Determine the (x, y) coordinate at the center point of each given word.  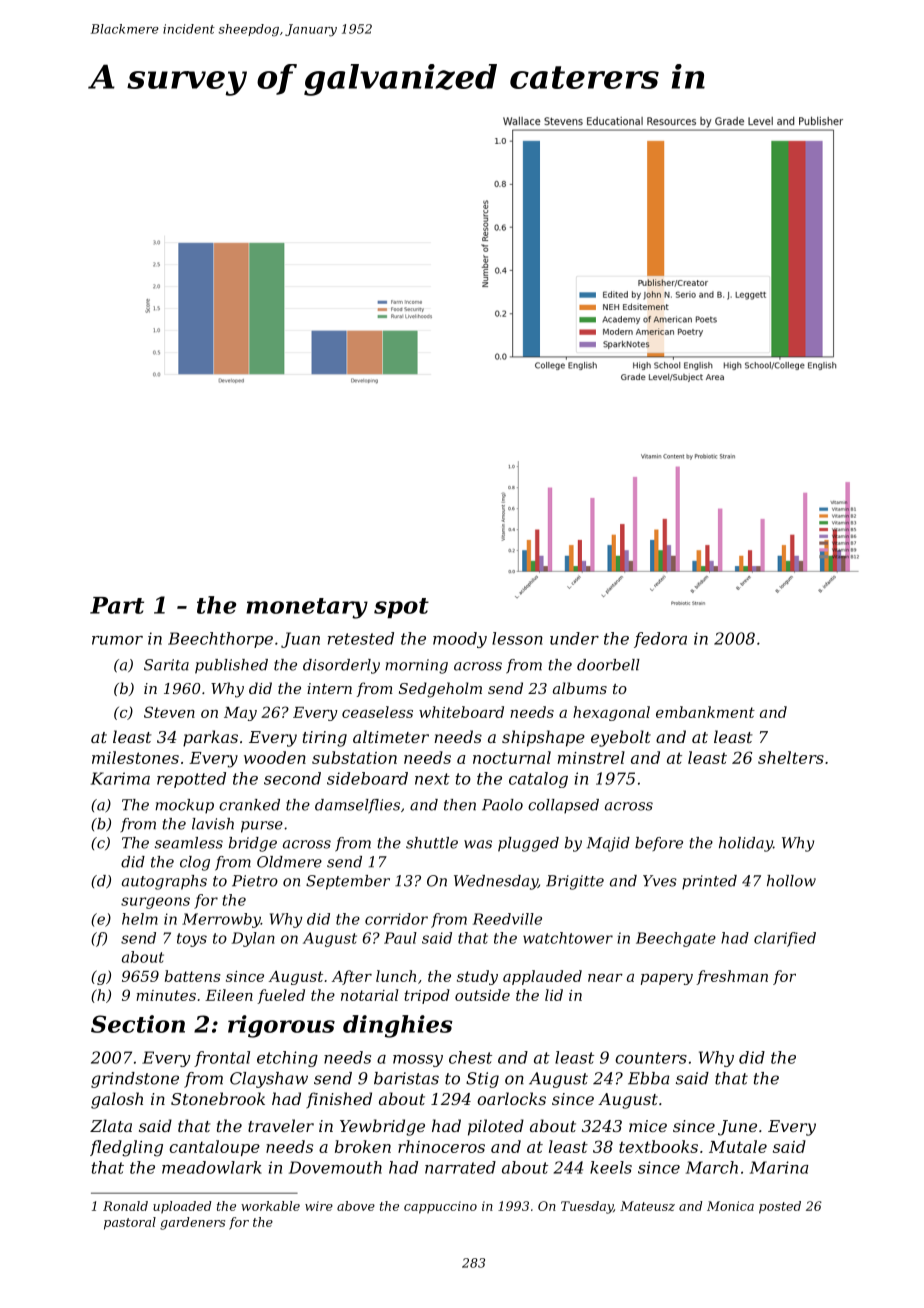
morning (416, 666)
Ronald (125, 1206)
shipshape (543, 738)
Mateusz (647, 1206)
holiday (746, 844)
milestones (135, 757)
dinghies (398, 1026)
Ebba (648, 1078)
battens (193, 976)
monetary (307, 608)
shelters (791, 757)
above (356, 1206)
